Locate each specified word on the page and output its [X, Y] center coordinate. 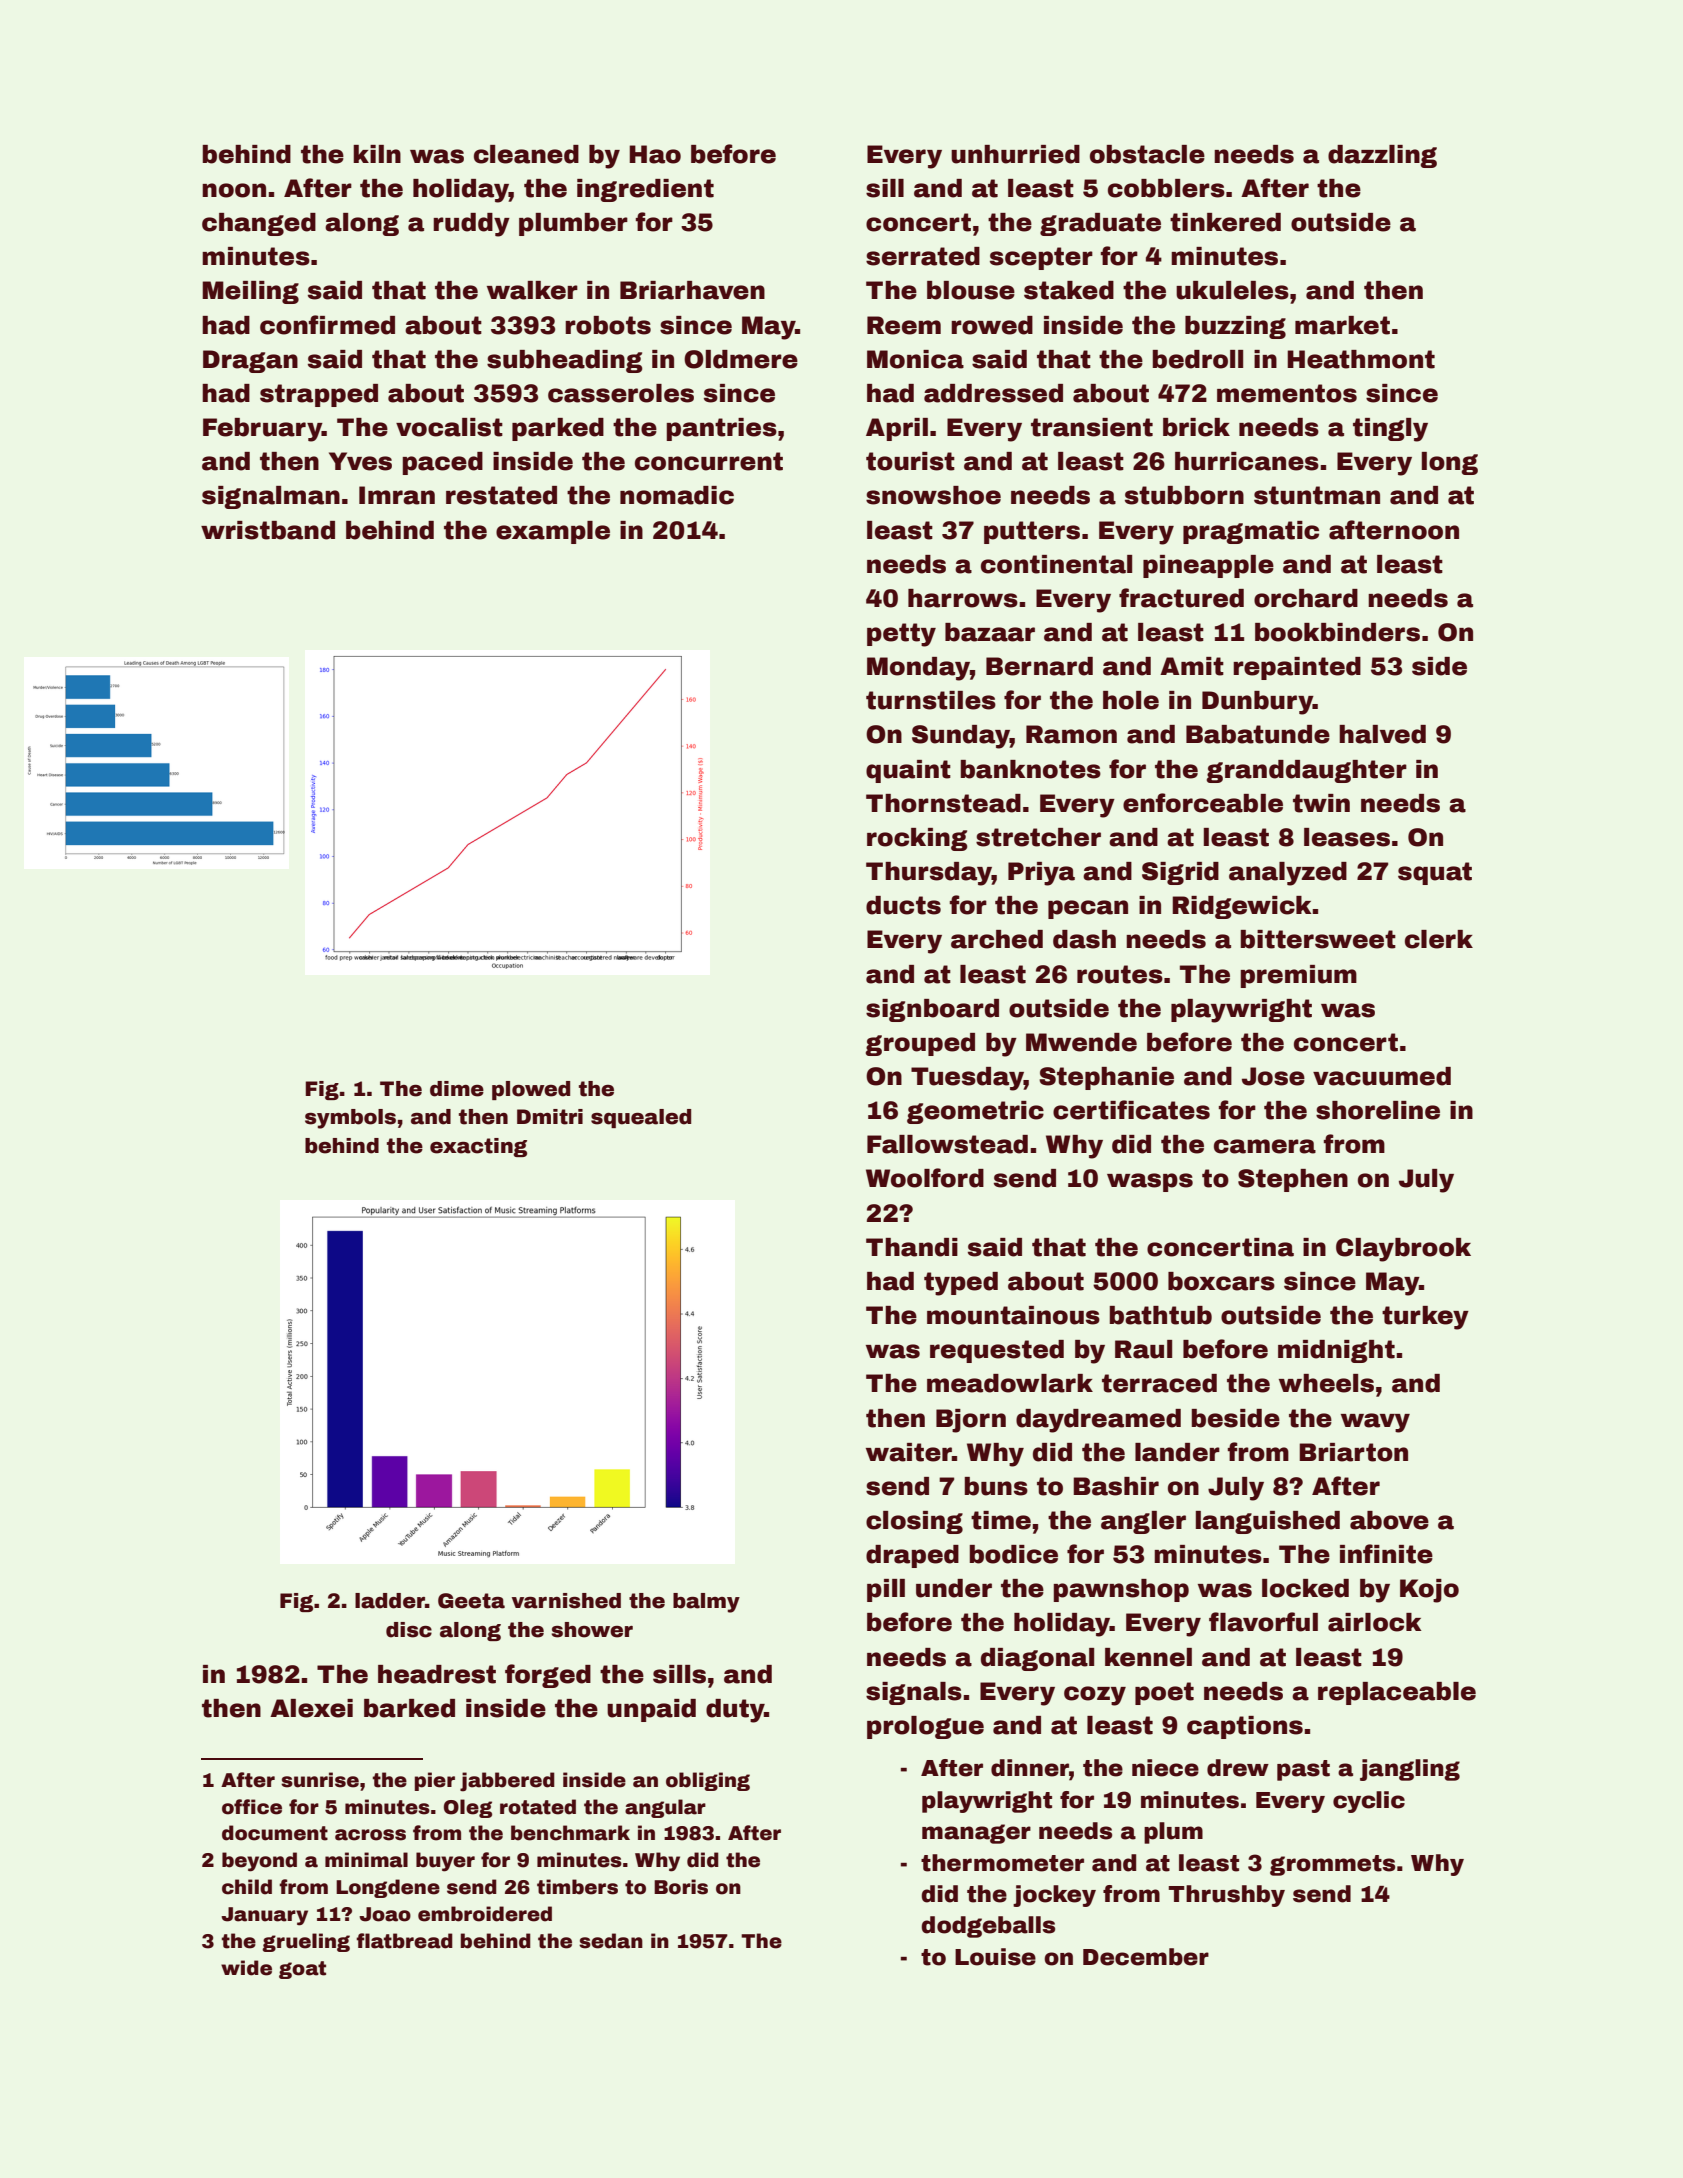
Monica [915, 359]
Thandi [912, 1247]
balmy [706, 1603]
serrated [923, 256]
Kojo [1429, 1591]
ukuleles [1232, 290]
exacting [478, 1147]
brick [1196, 427]
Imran [397, 495]
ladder [390, 1601]
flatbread [404, 1941]
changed [259, 224]
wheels [1326, 1383]
